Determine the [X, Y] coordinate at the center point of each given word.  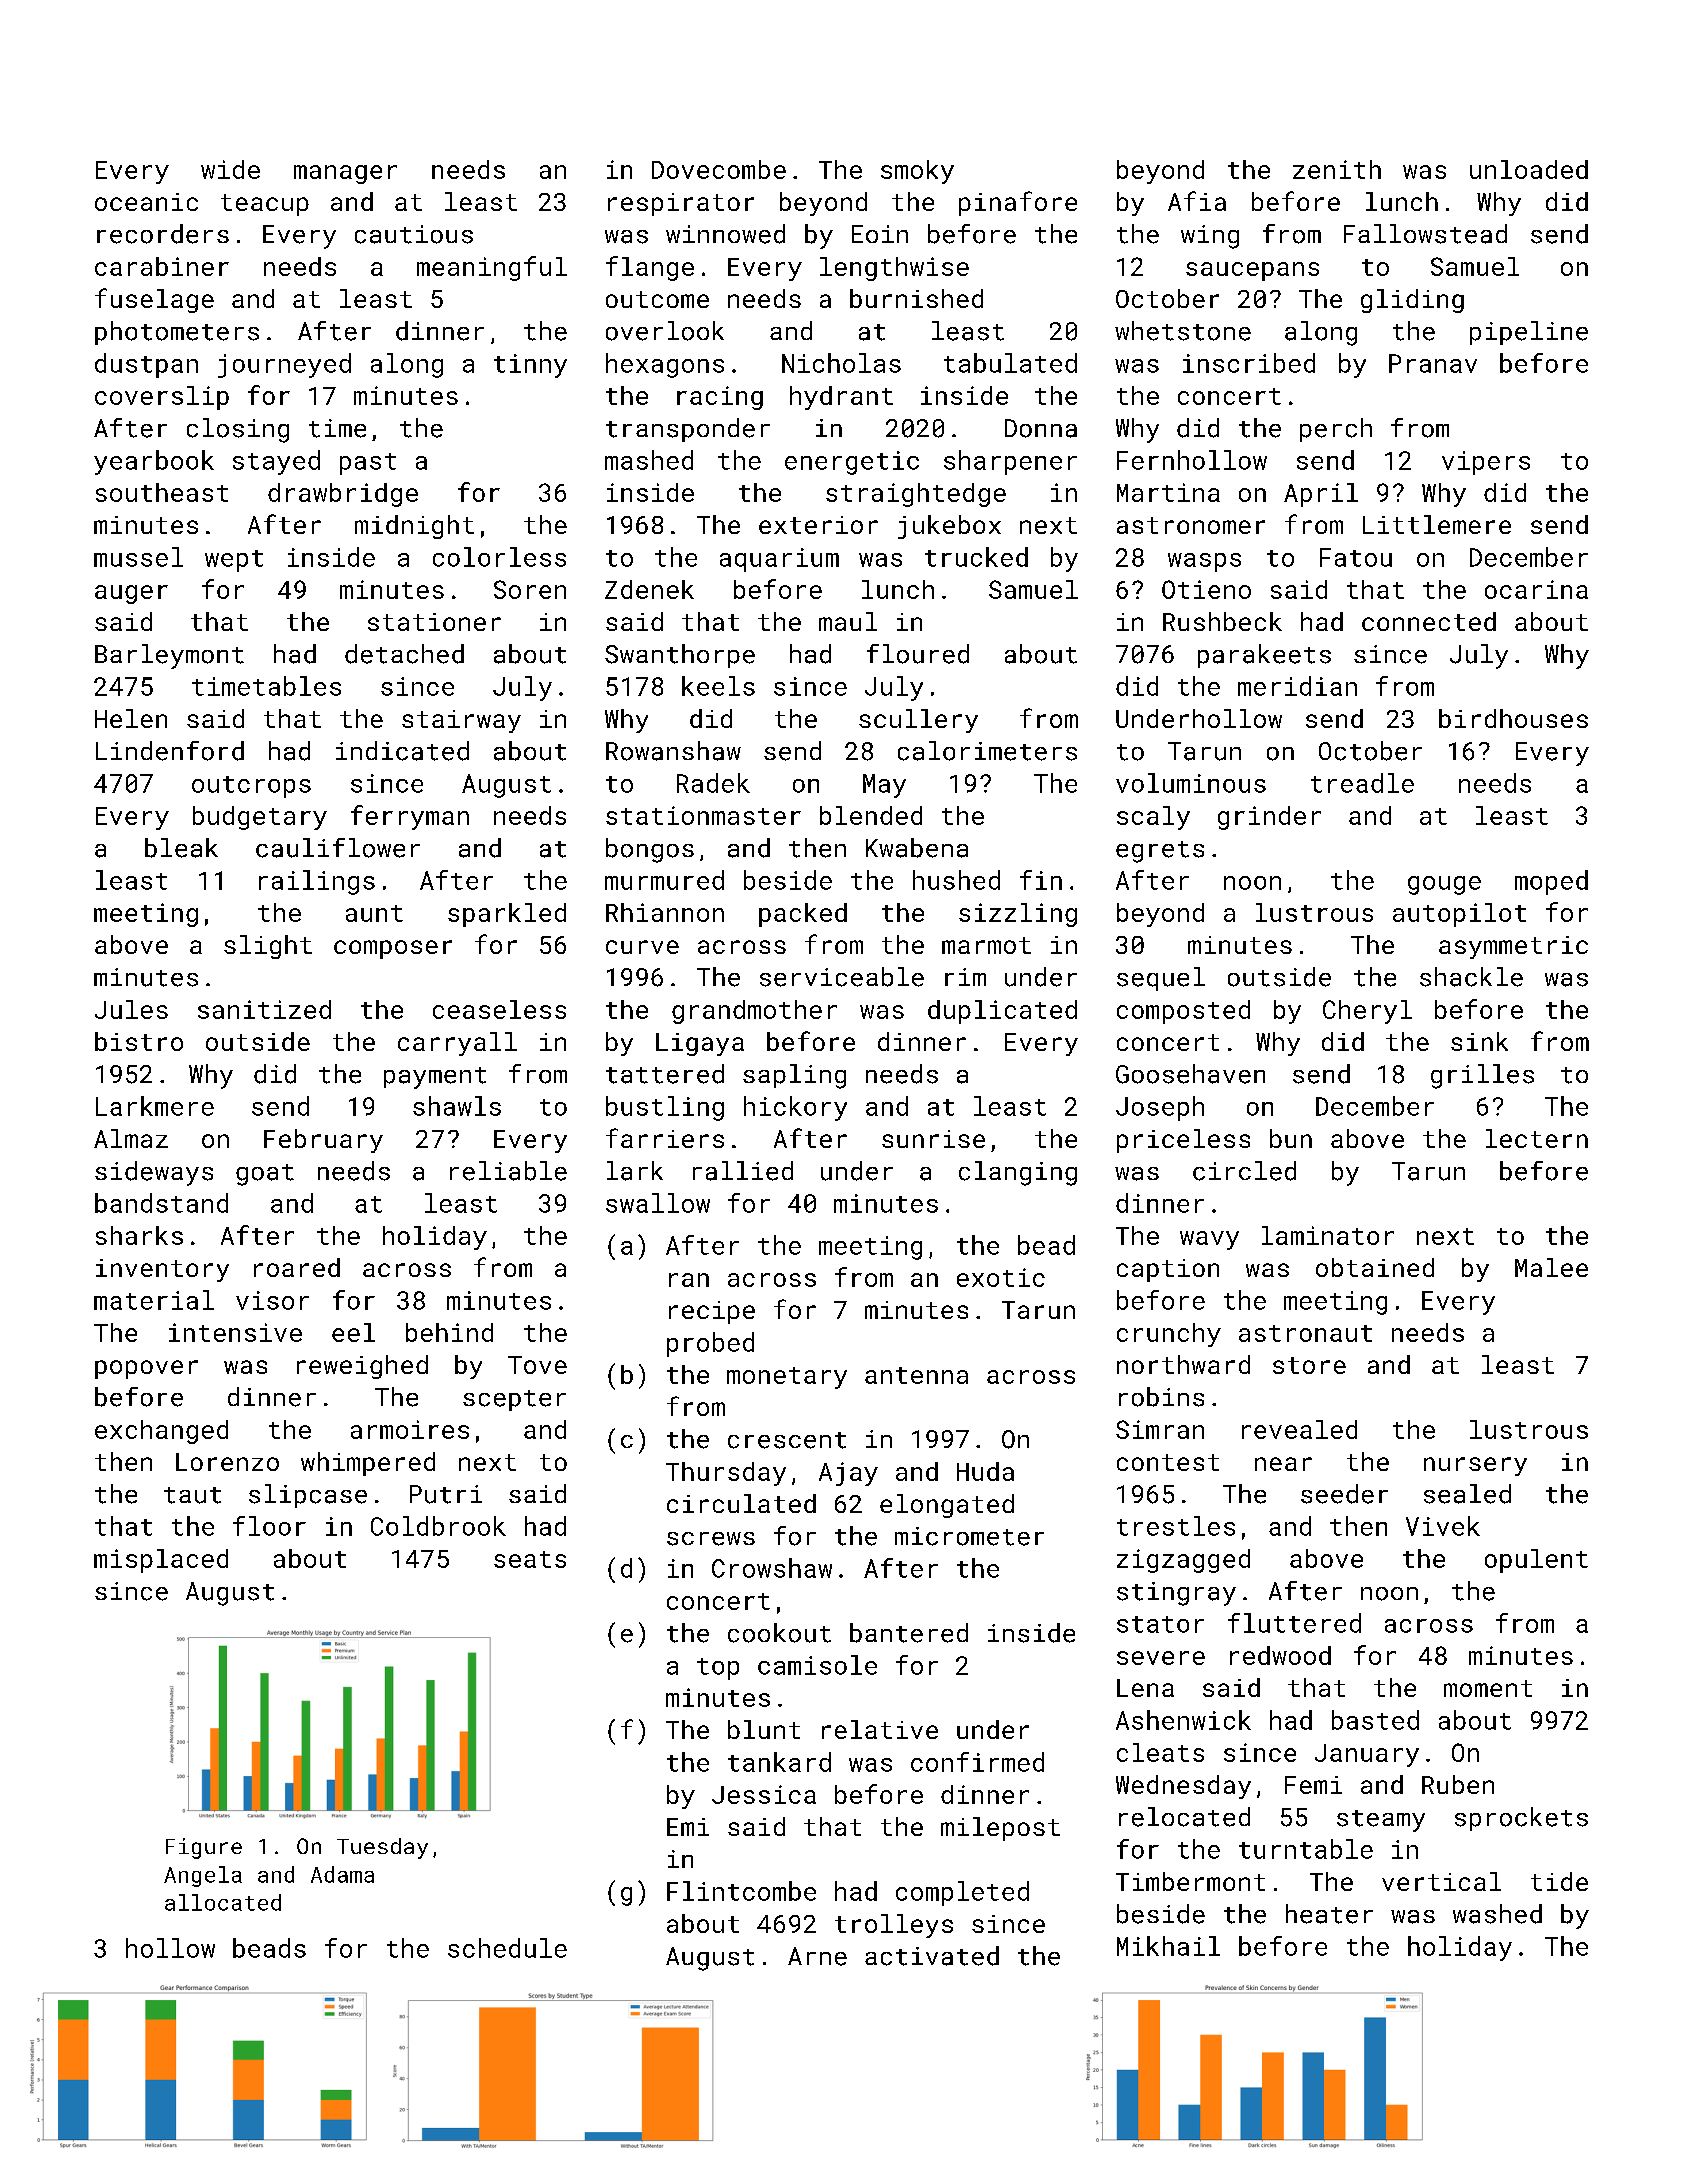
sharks [139, 1235]
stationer [434, 622]
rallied [743, 1171]
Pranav [1433, 363]
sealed [1467, 1494]
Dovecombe [719, 169]
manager [345, 174]
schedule [507, 1948]
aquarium [779, 560]
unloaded [1529, 169]
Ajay [848, 1474]
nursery [1475, 1466]
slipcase [308, 1496]
